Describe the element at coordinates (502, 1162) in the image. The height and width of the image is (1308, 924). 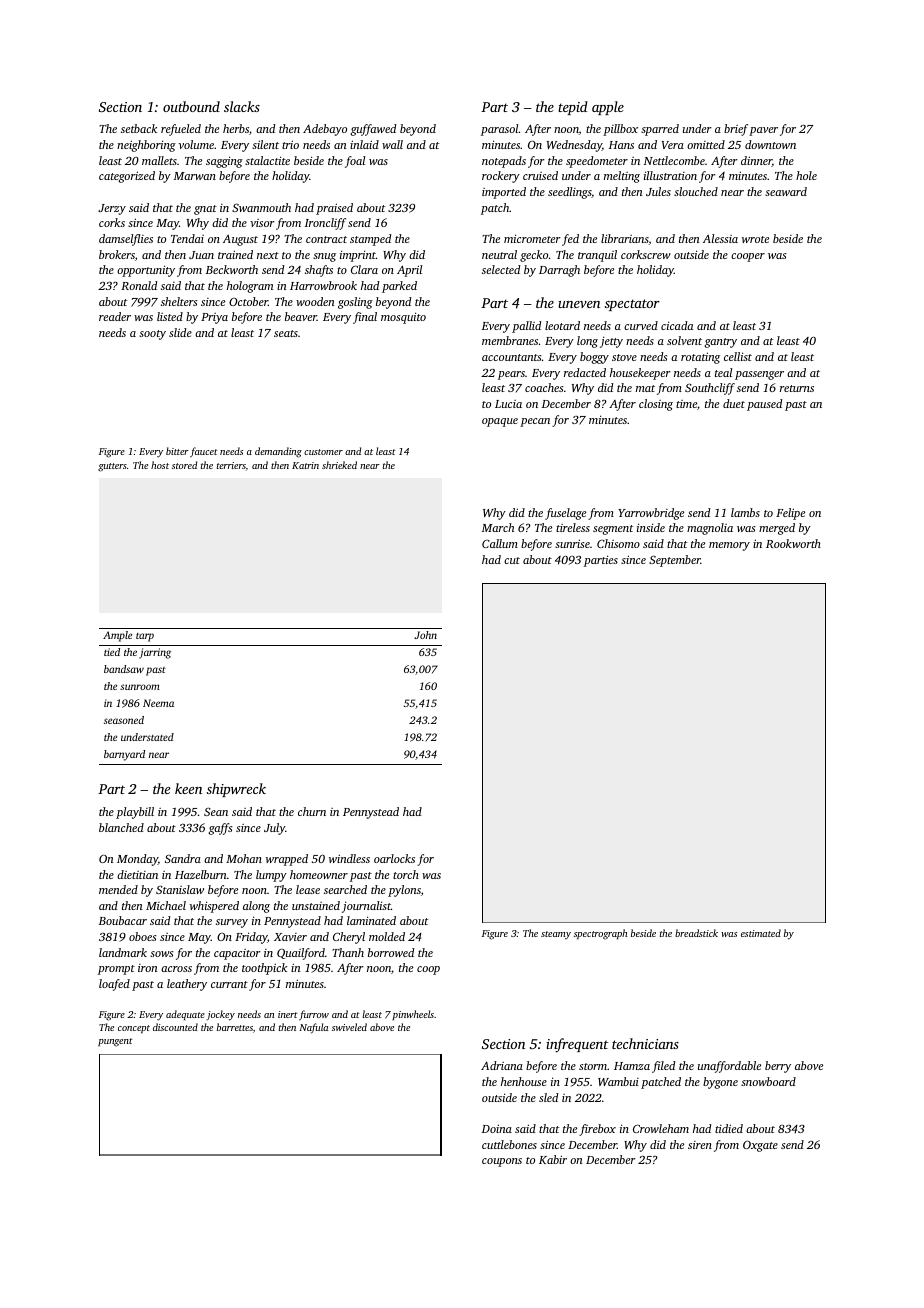
I see `coupons` at that location.
